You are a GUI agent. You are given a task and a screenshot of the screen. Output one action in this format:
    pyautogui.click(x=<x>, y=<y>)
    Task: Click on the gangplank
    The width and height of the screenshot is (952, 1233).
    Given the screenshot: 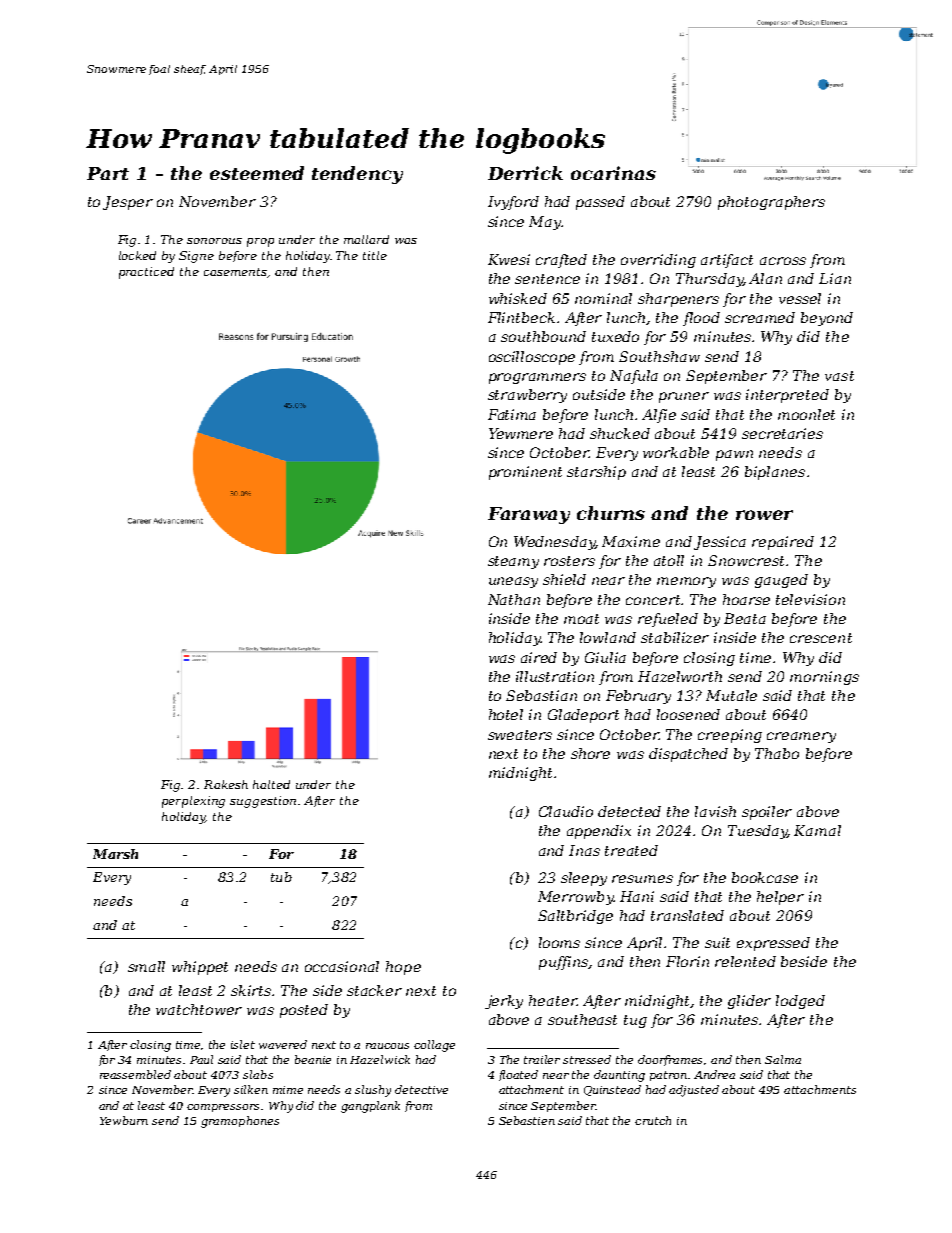 What is the action you would take?
    pyautogui.click(x=370, y=1107)
